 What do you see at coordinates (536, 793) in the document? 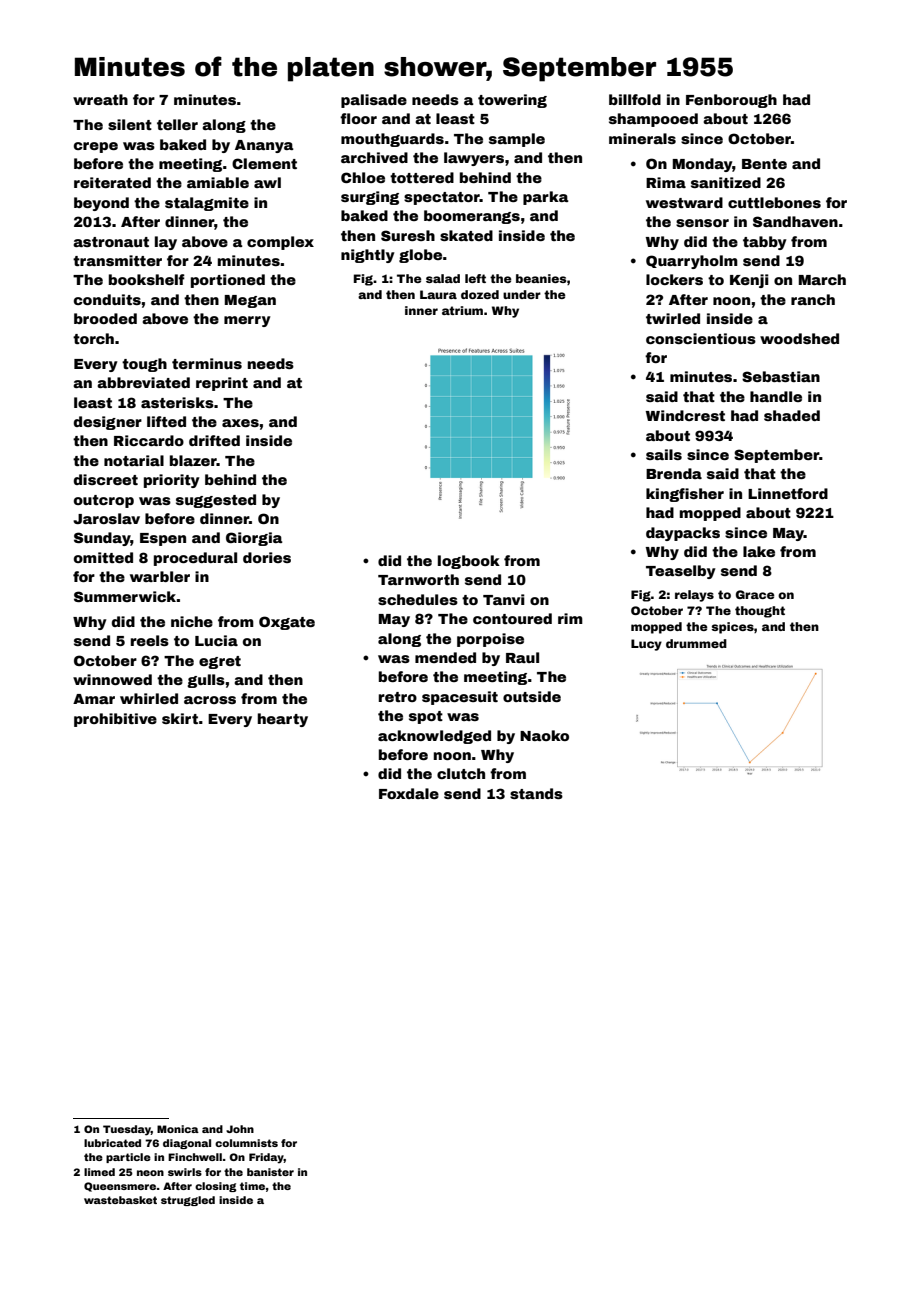
I see `stands` at bounding box center [536, 793].
